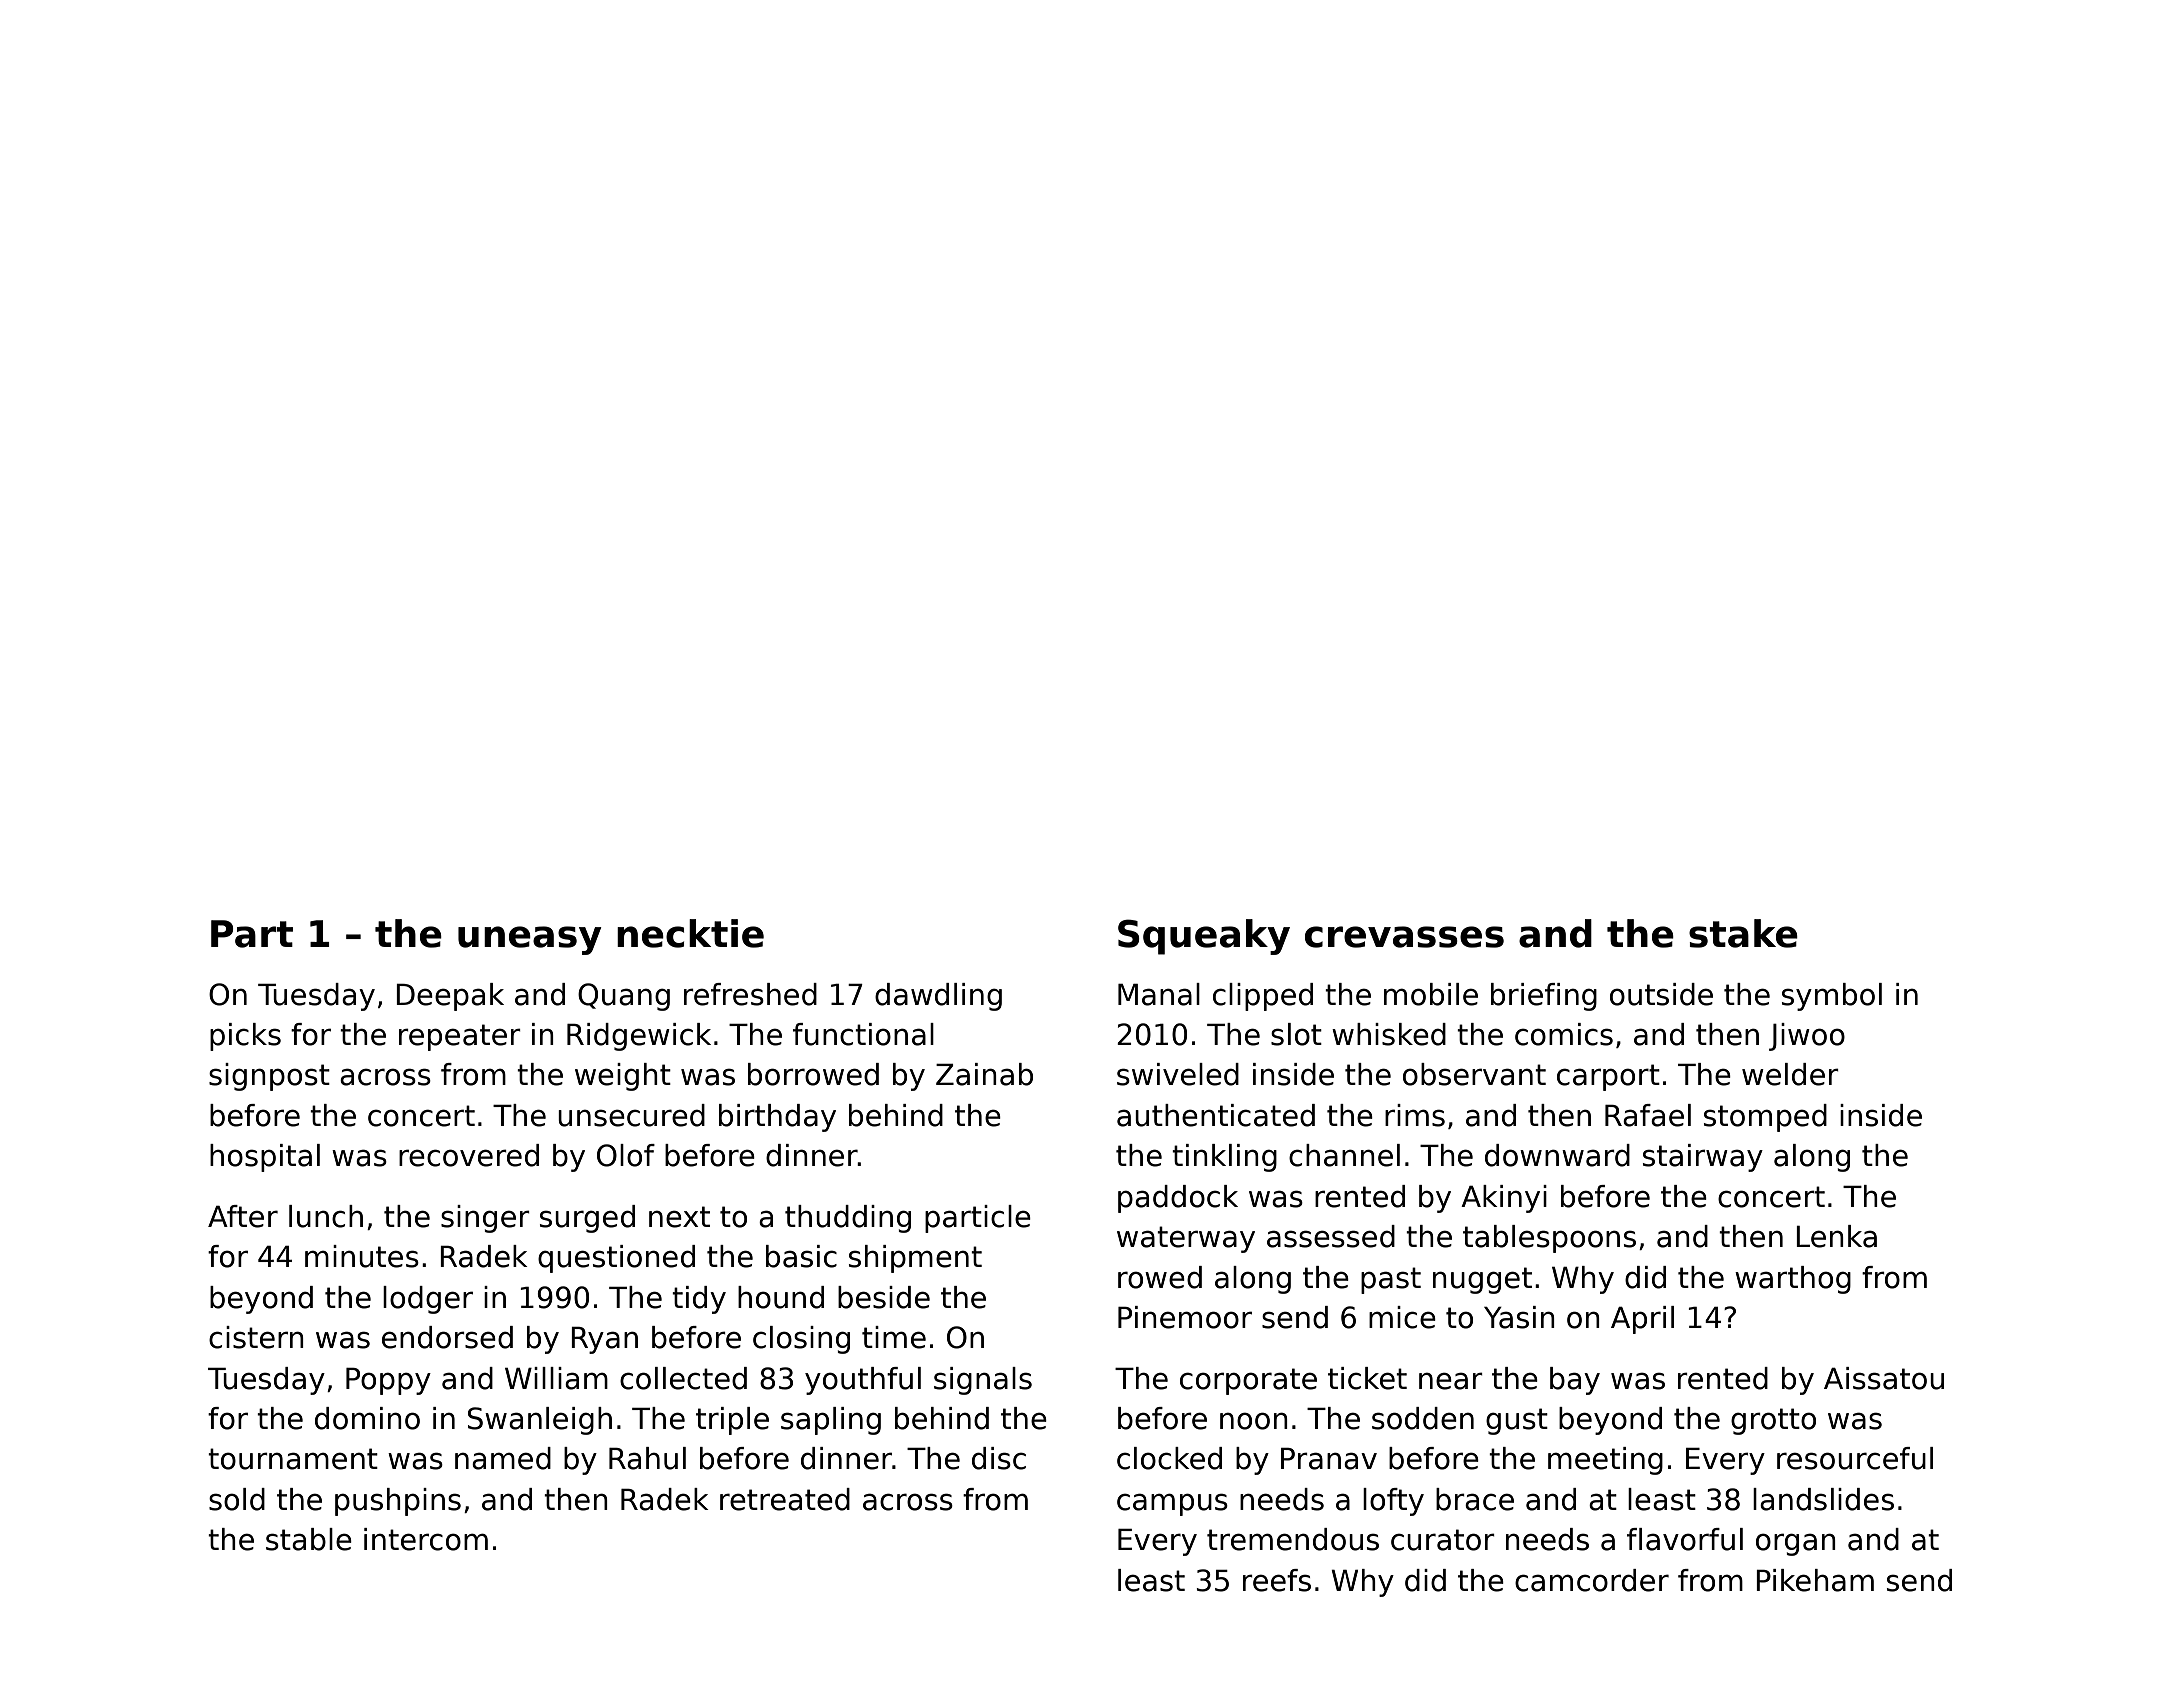 This screenshot has width=2178, height=1683. I want to click on tournament, so click(293, 1459).
